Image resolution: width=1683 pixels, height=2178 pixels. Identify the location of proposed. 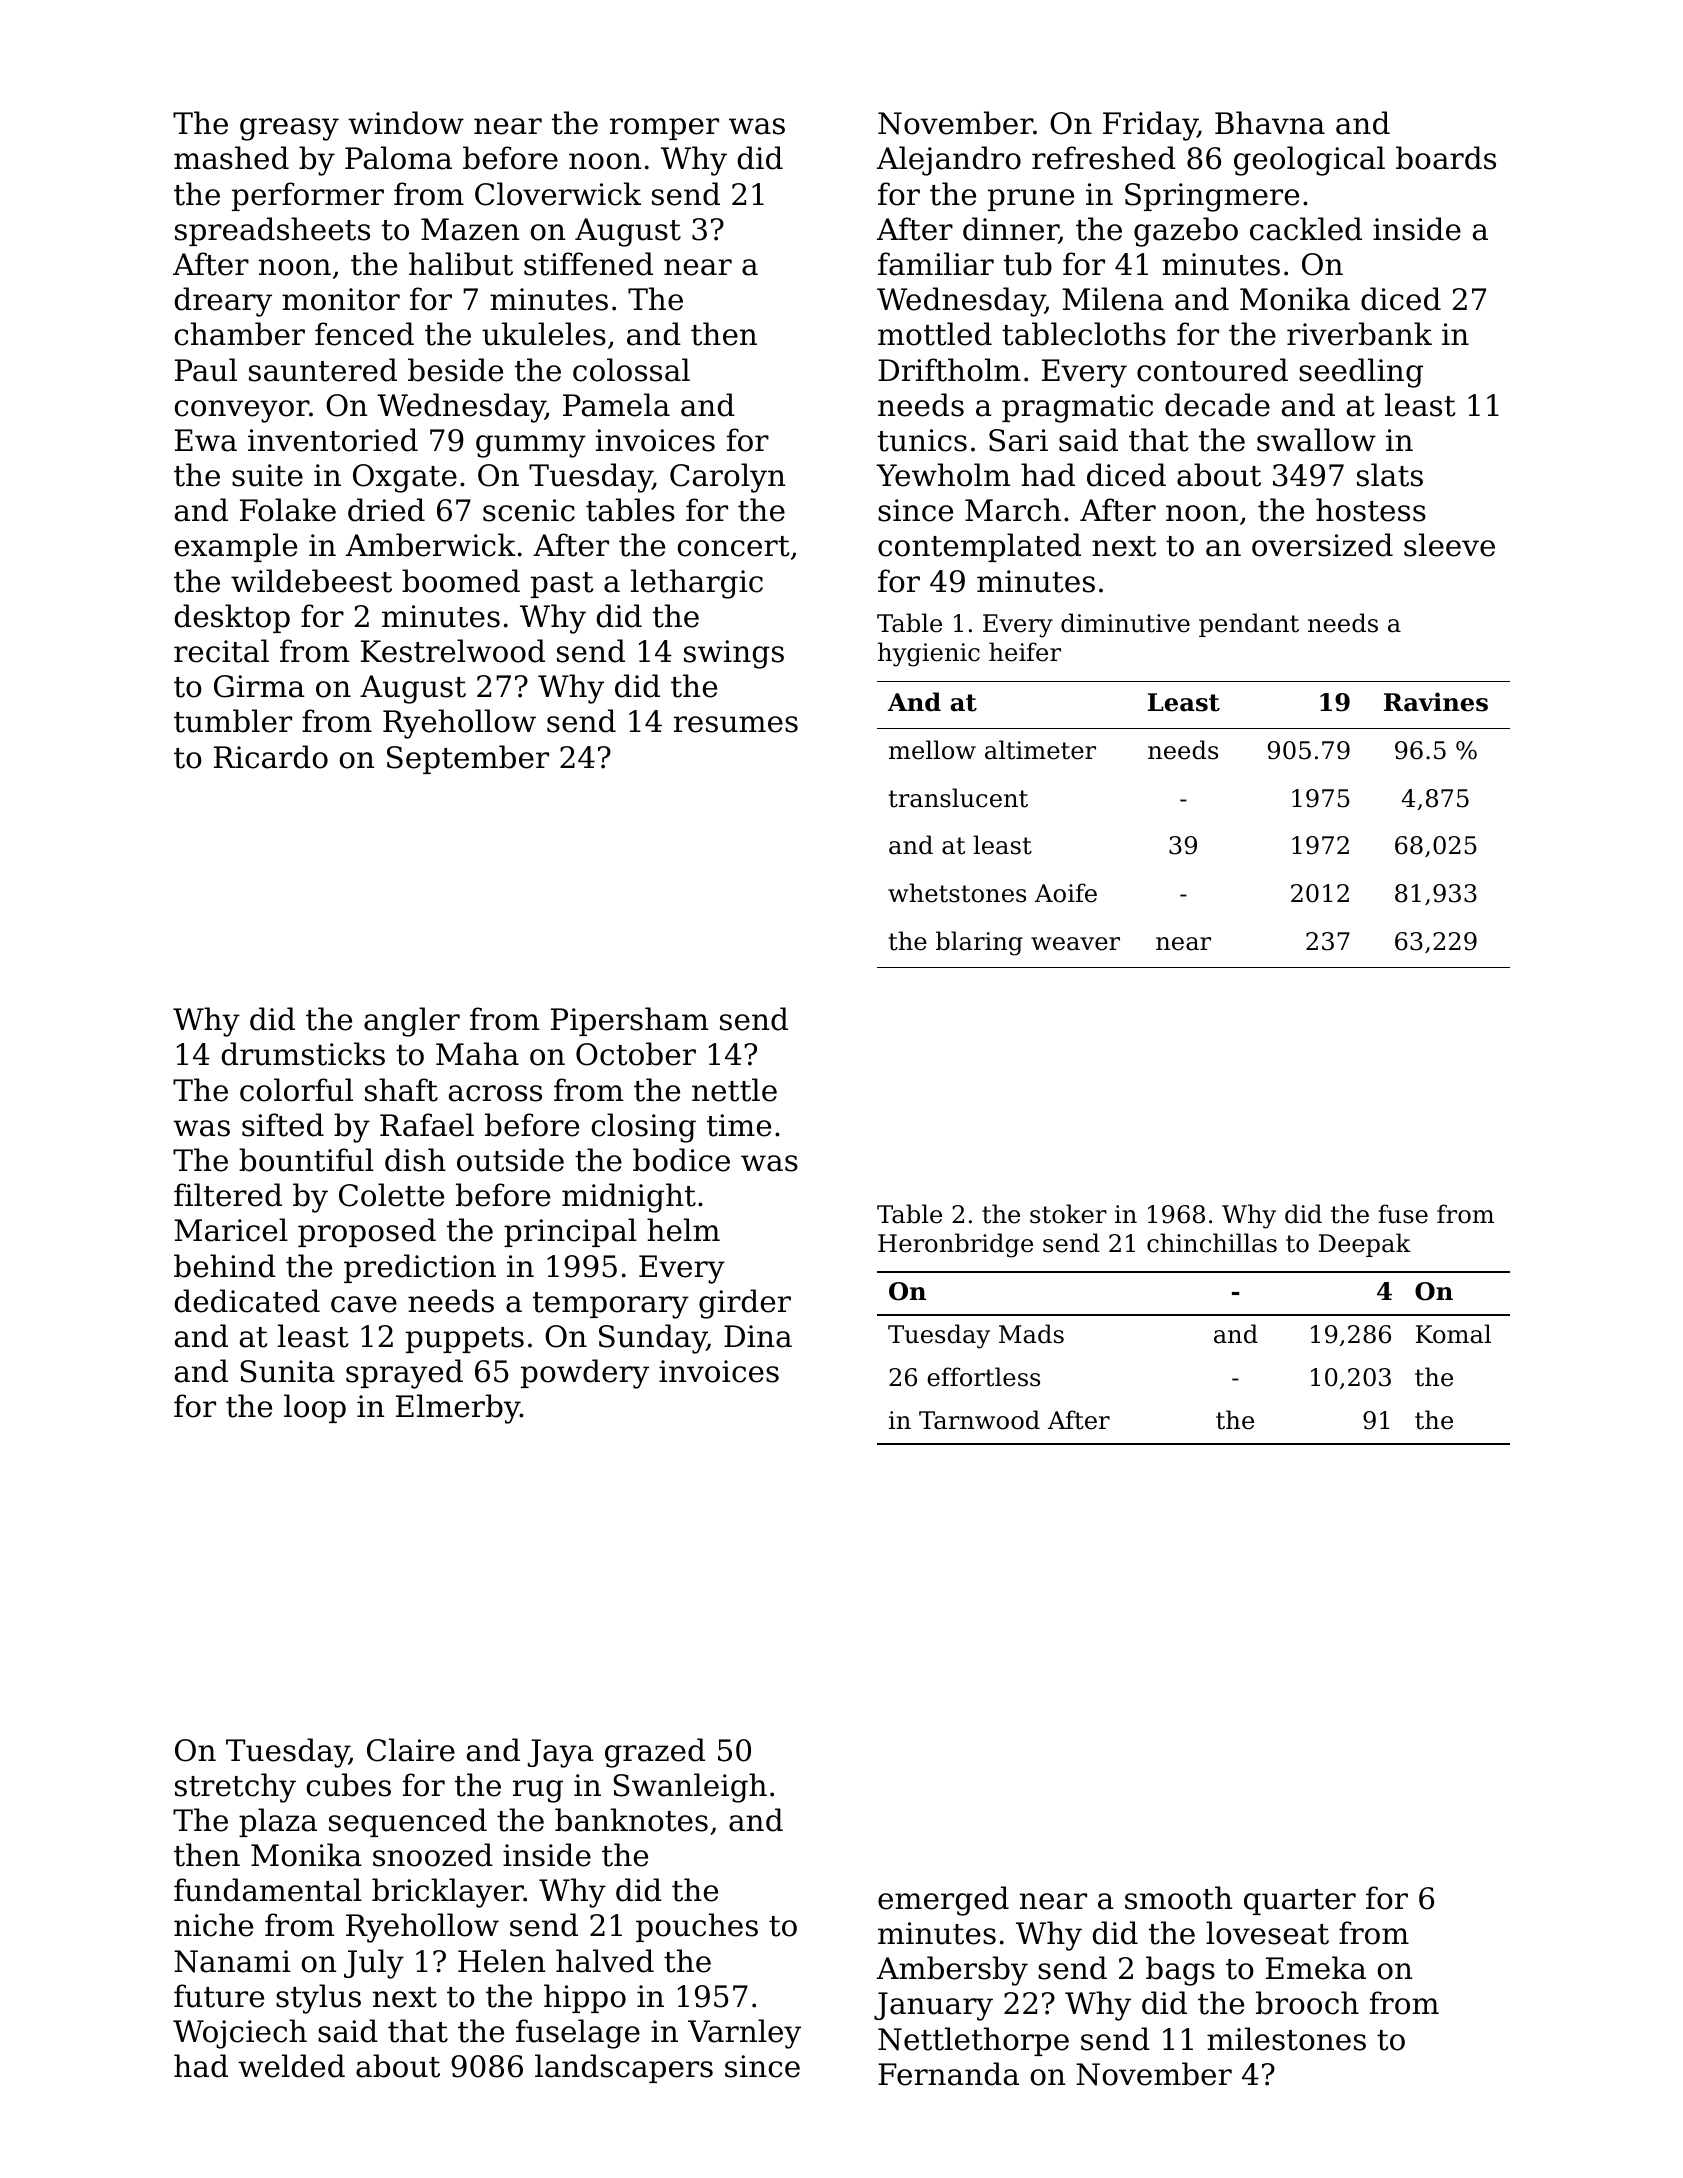
(367, 1232).
